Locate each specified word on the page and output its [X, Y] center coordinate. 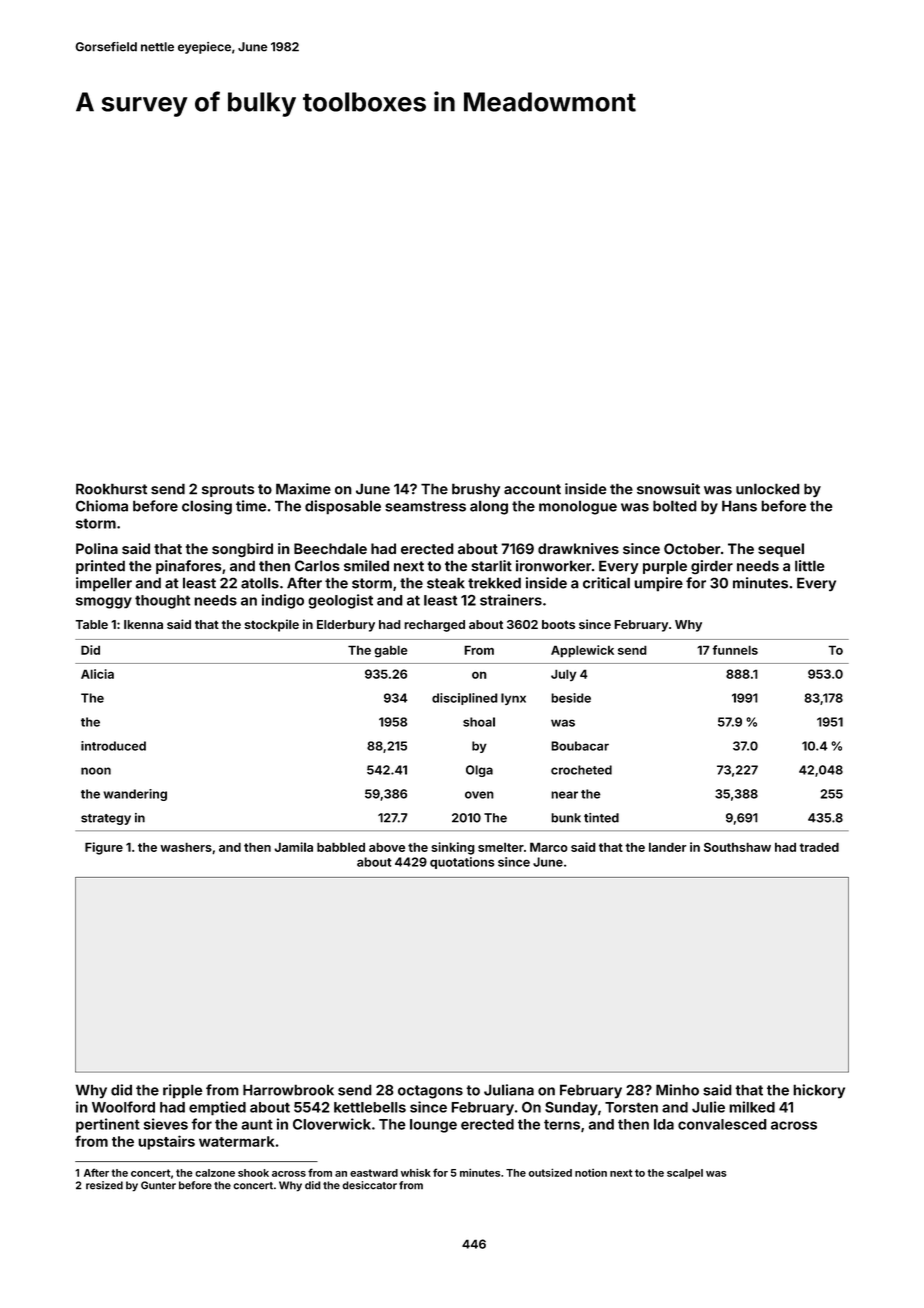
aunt [257, 1124]
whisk [416, 1172]
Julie [708, 1107]
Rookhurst [111, 489]
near [564, 795]
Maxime [303, 489]
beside [571, 698]
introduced [113, 746]
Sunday [571, 1109]
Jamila [293, 847]
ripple [182, 1091]
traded [819, 847]
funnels [735, 650]
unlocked [768, 489]
